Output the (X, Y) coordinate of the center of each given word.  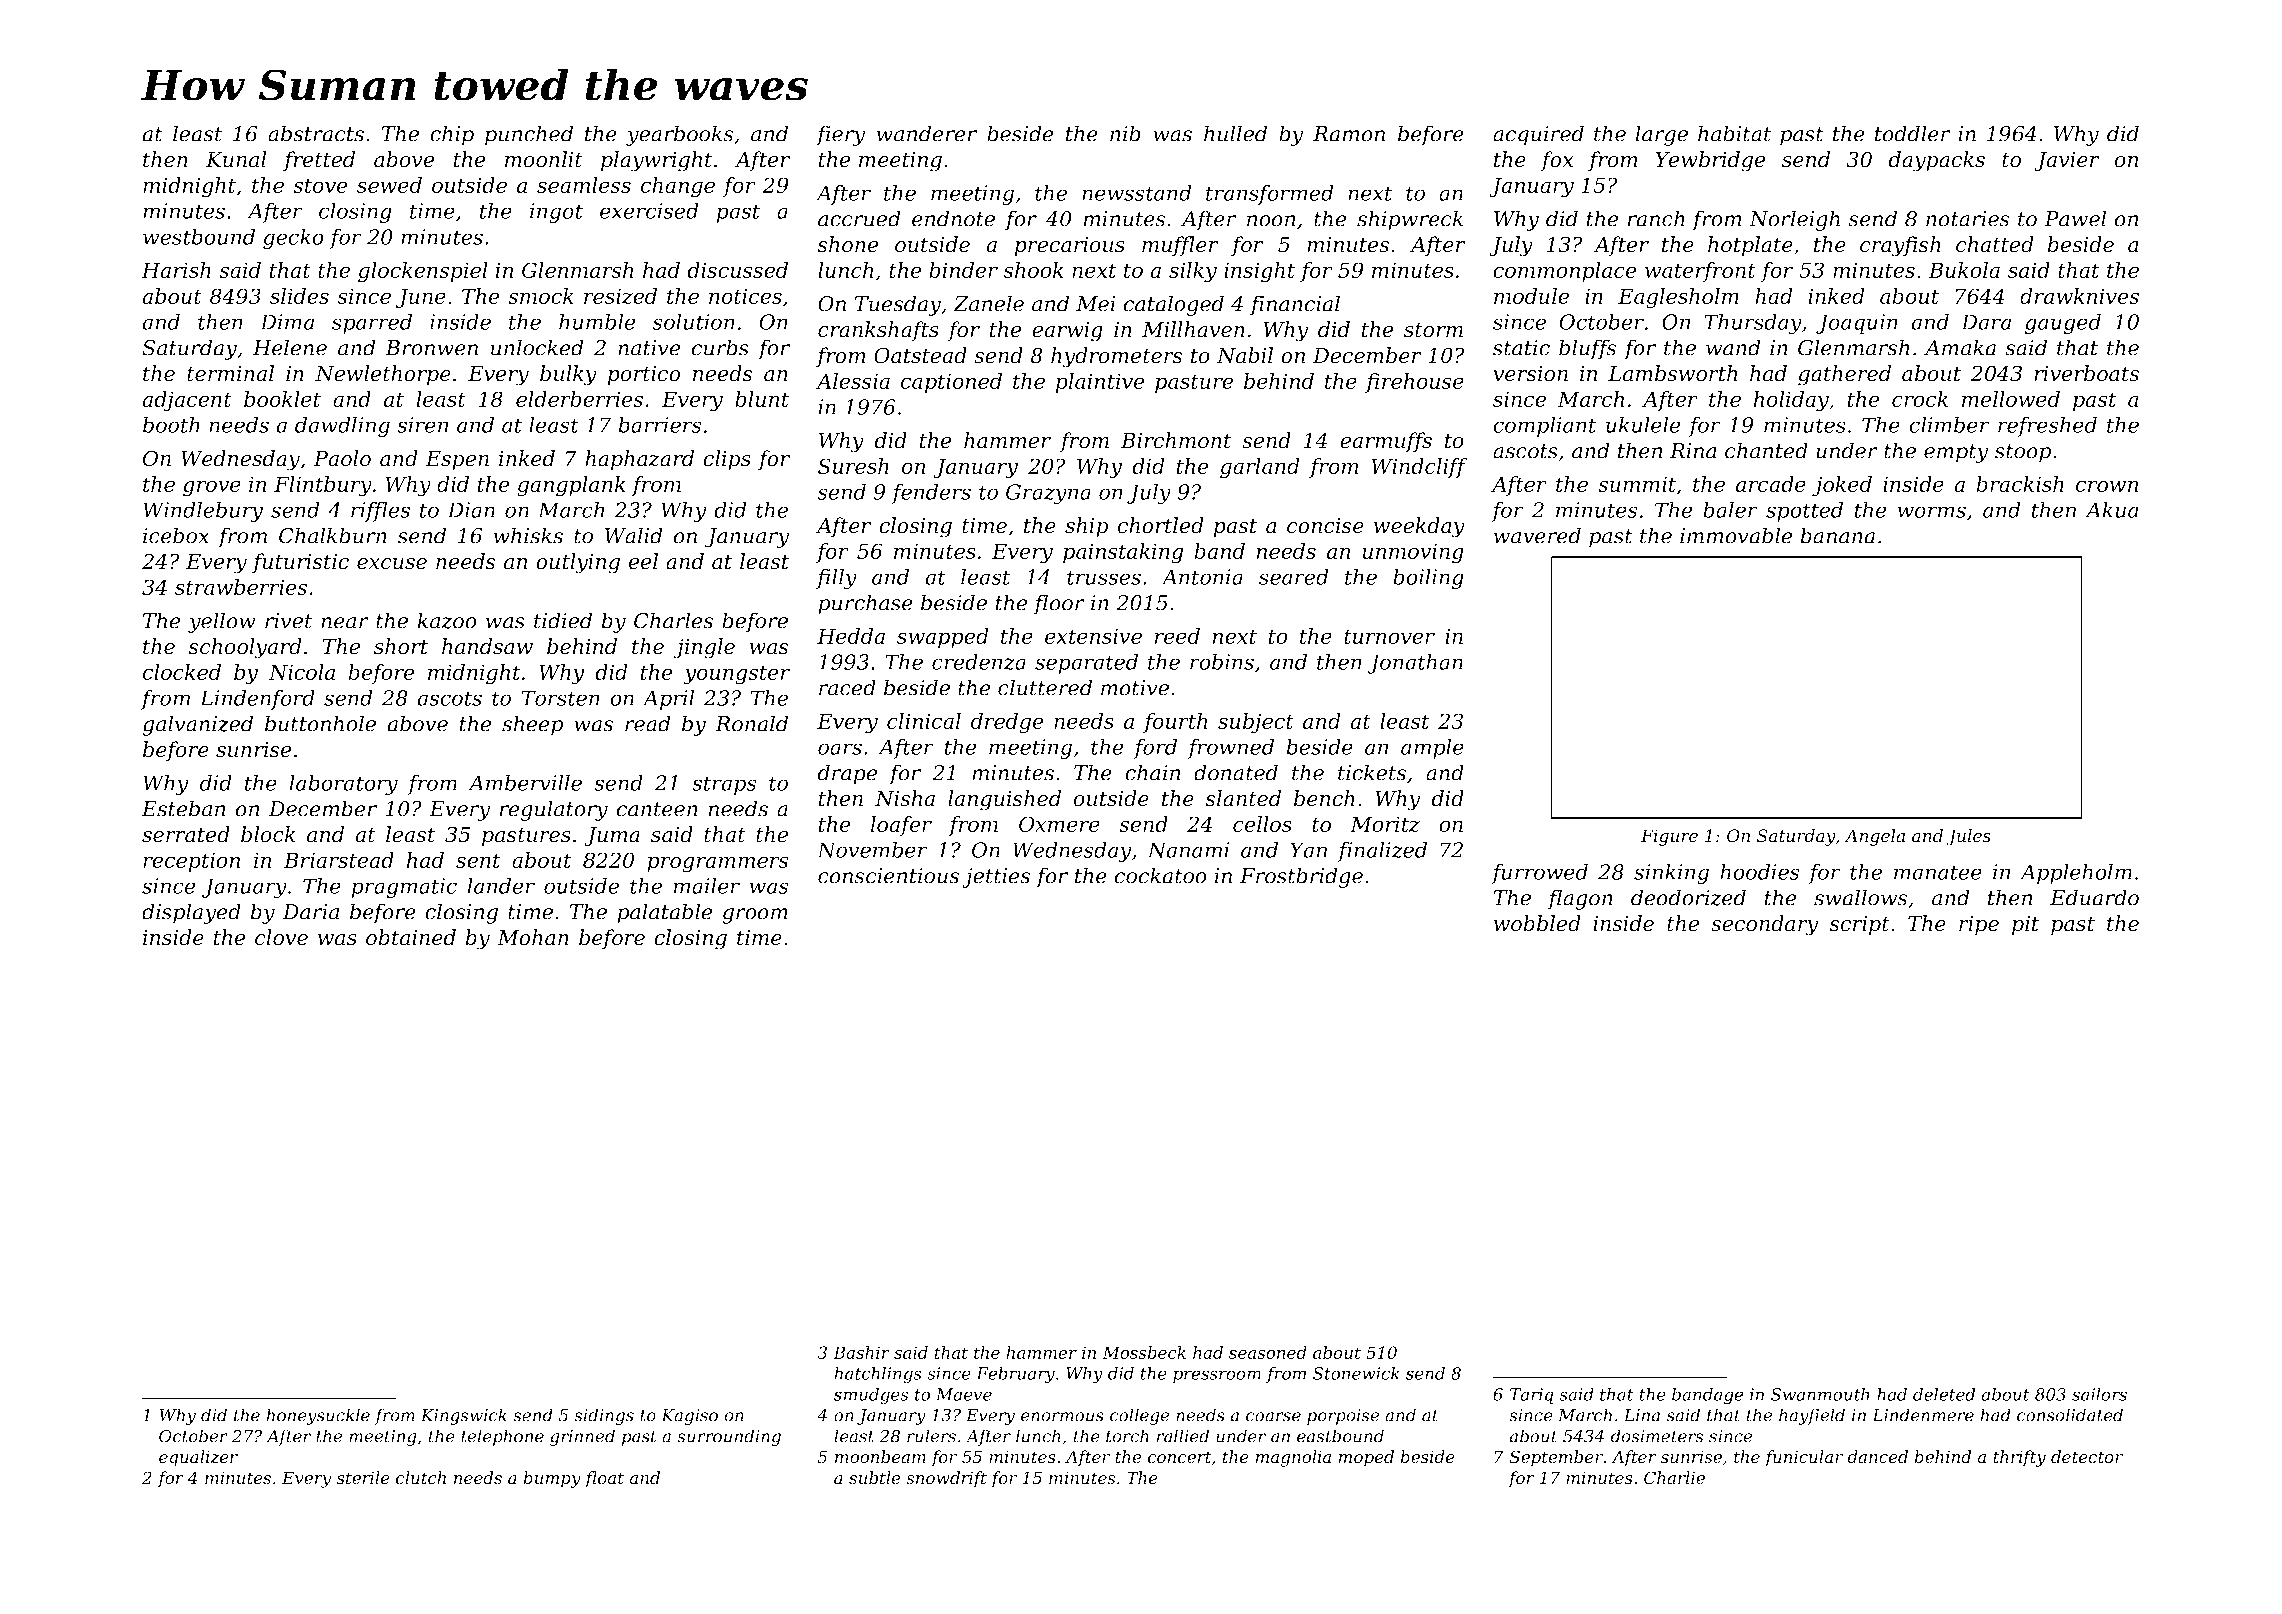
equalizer (198, 1458)
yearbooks (680, 135)
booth (171, 424)
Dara (1986, 322)
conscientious (888, 876)
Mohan (533, 937)
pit (2025, 926)
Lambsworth (1673, 373)
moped (1366, 1458)
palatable (665, 913)
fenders (931, 493)
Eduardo (2094, 897)
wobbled (1537, 923)
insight (1259, 272)
